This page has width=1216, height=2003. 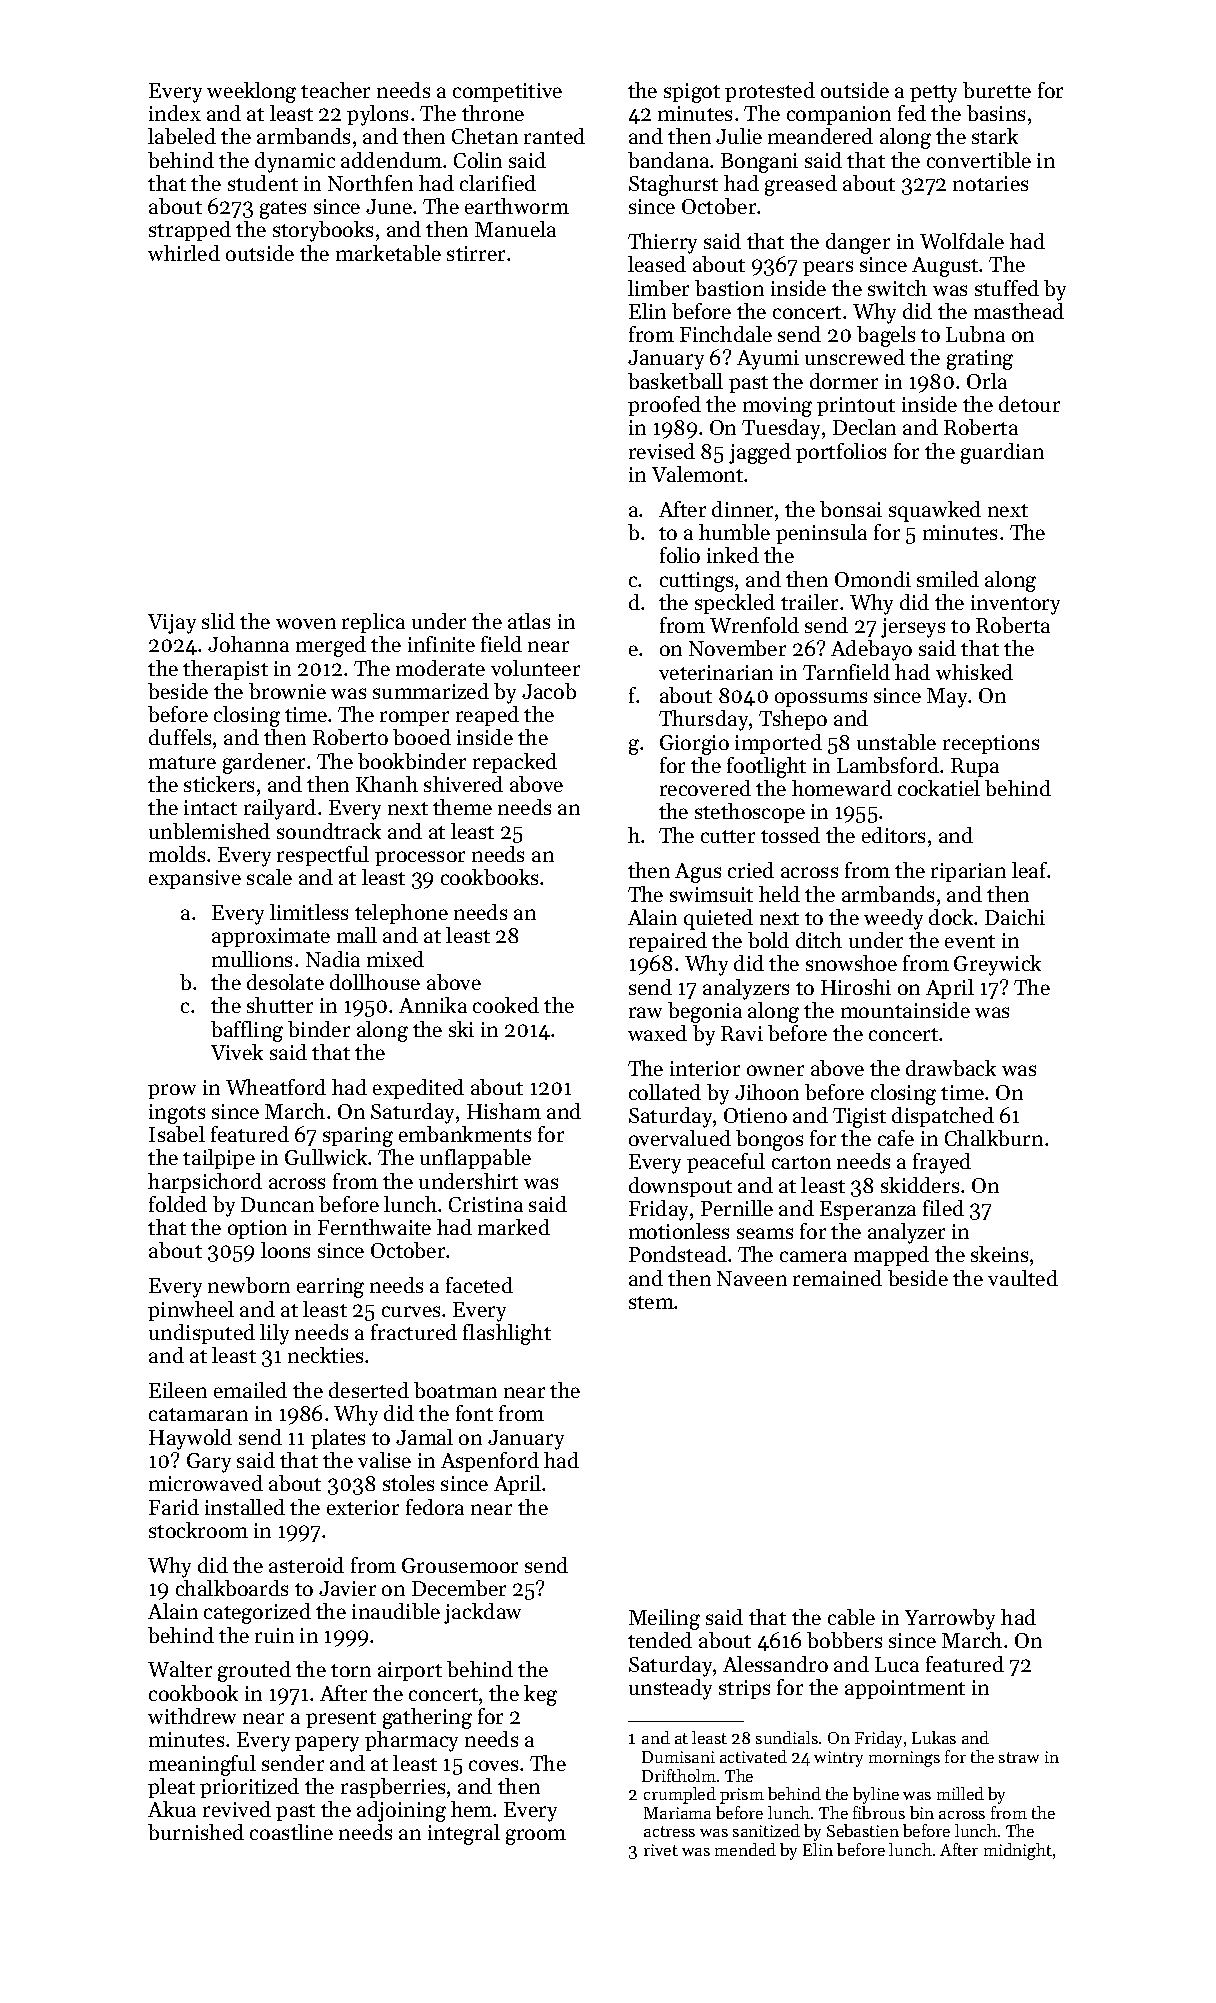 I want to click on stuffed, so click(x=1007, y=288).
